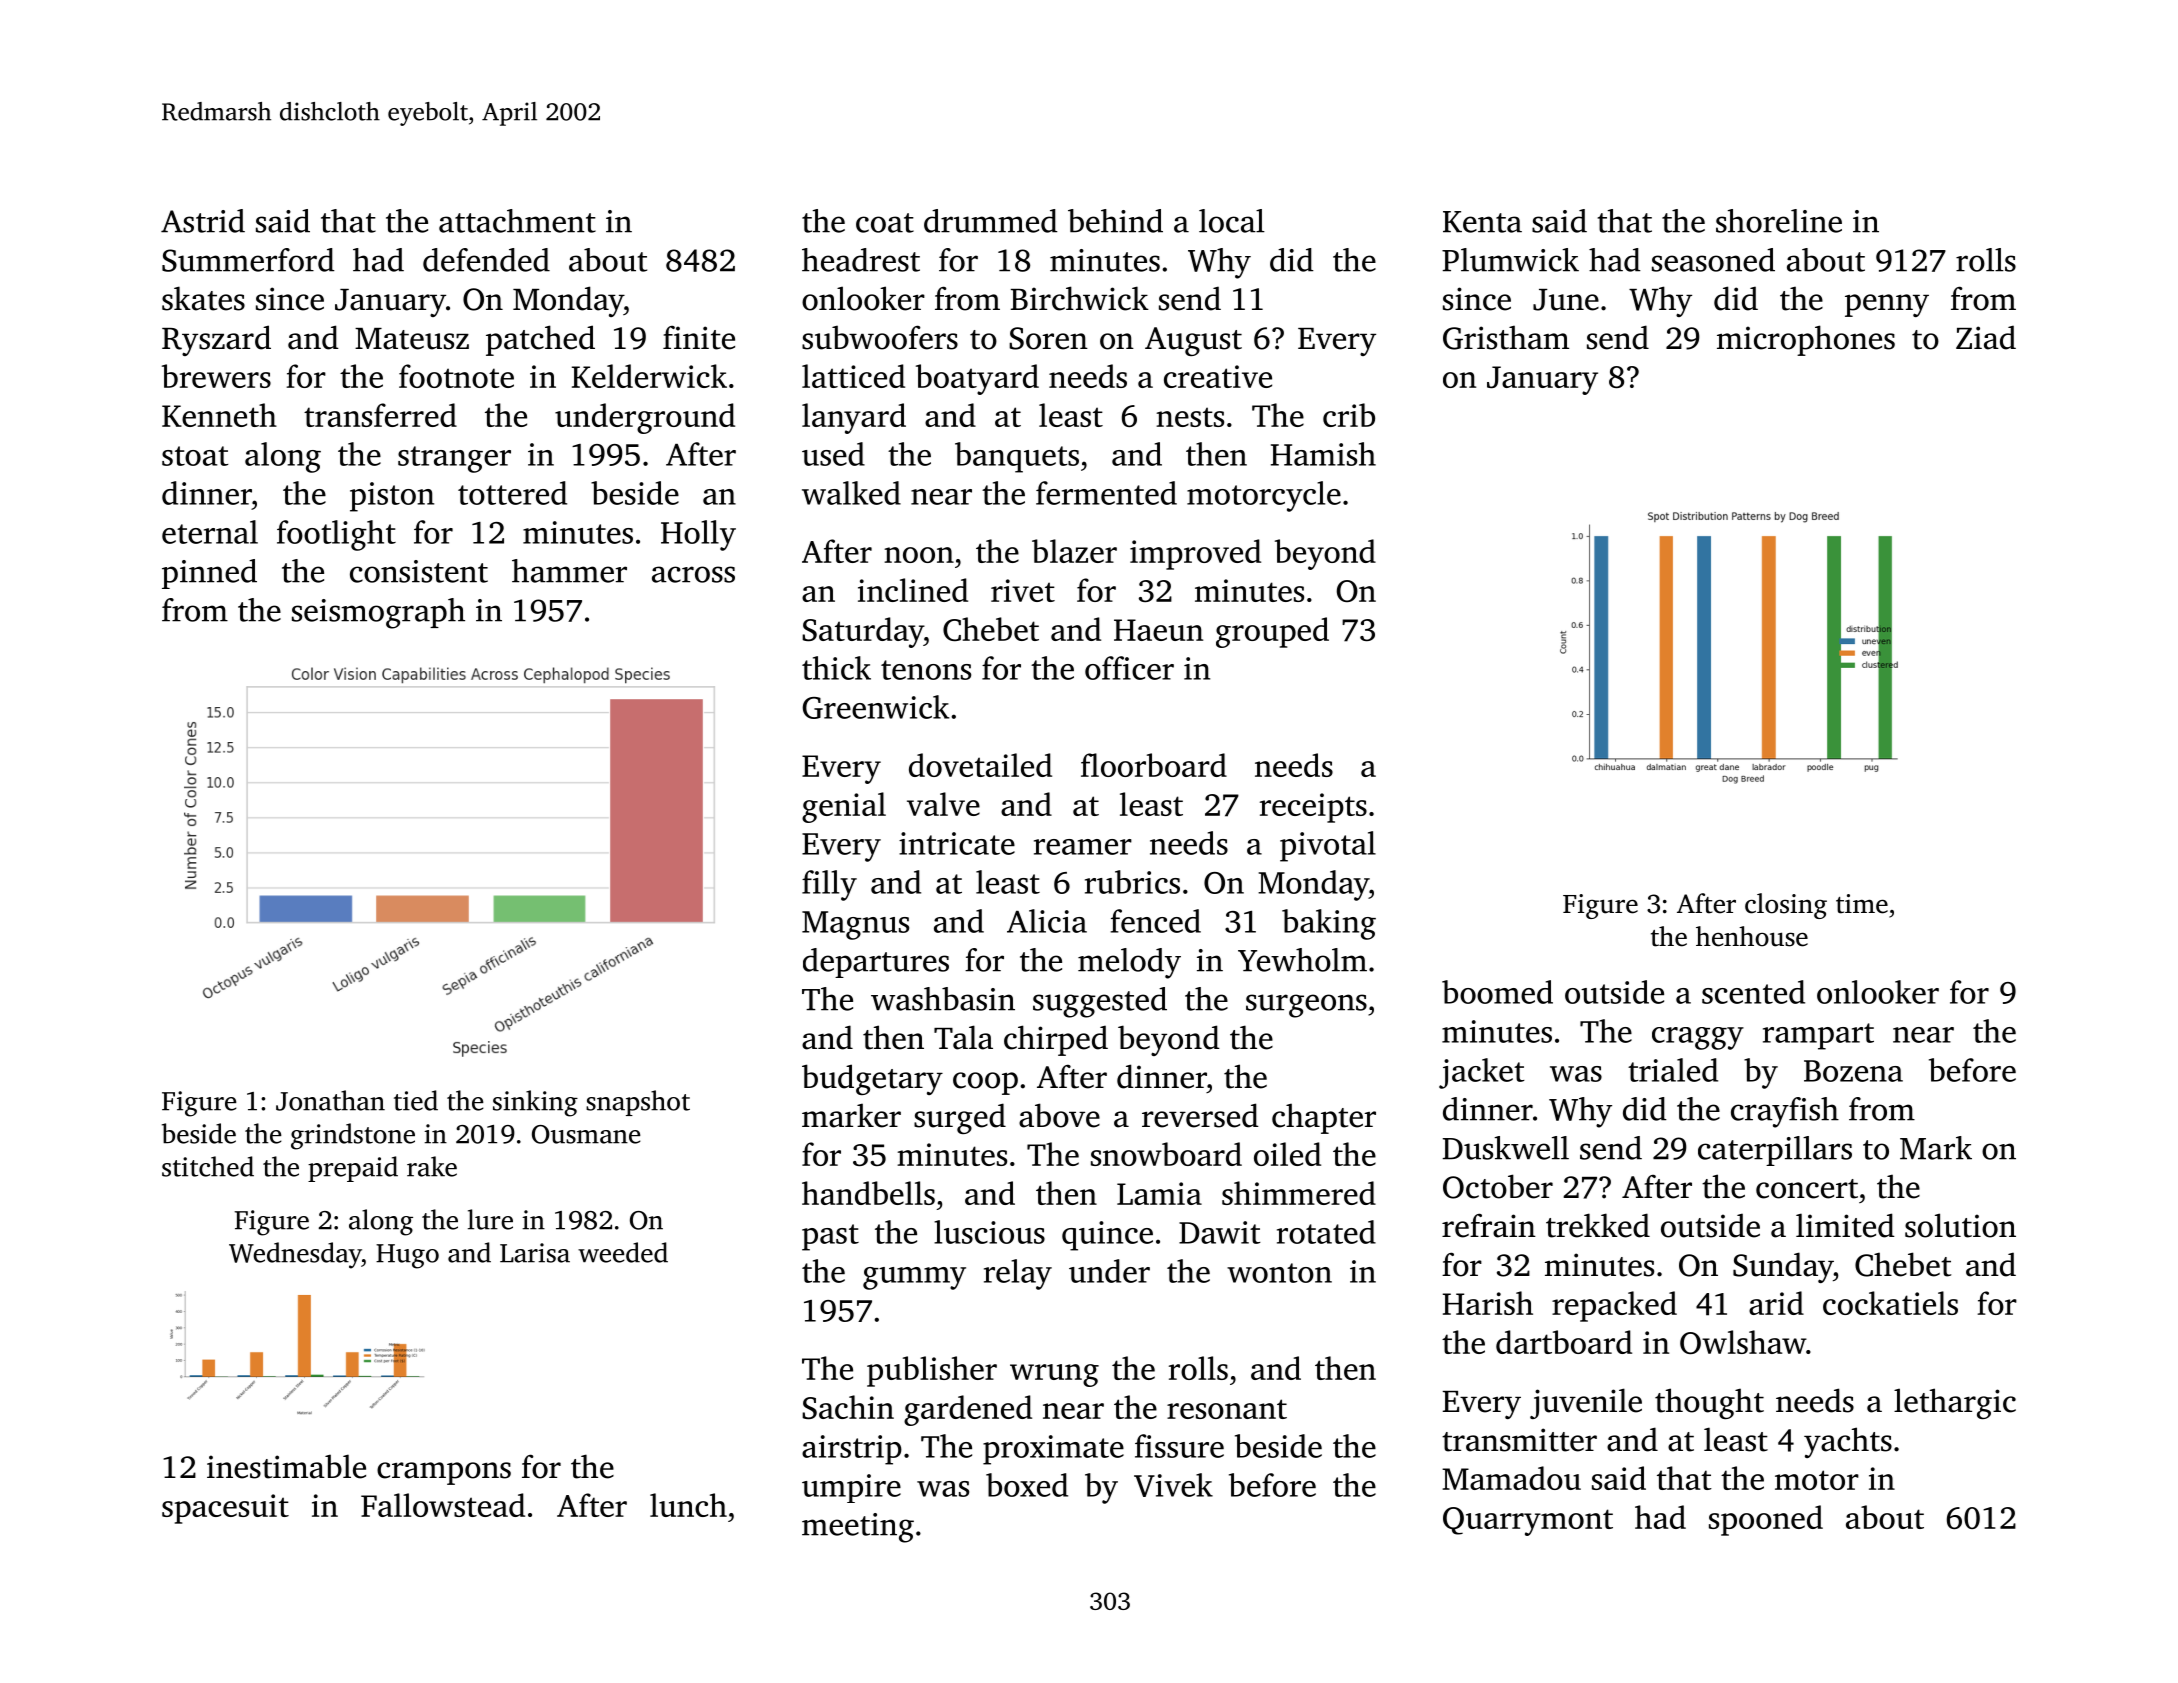  What do you see at coordinates (1806, 340) in the page?
I see `microphones` at bounding box center [1806, 340].
